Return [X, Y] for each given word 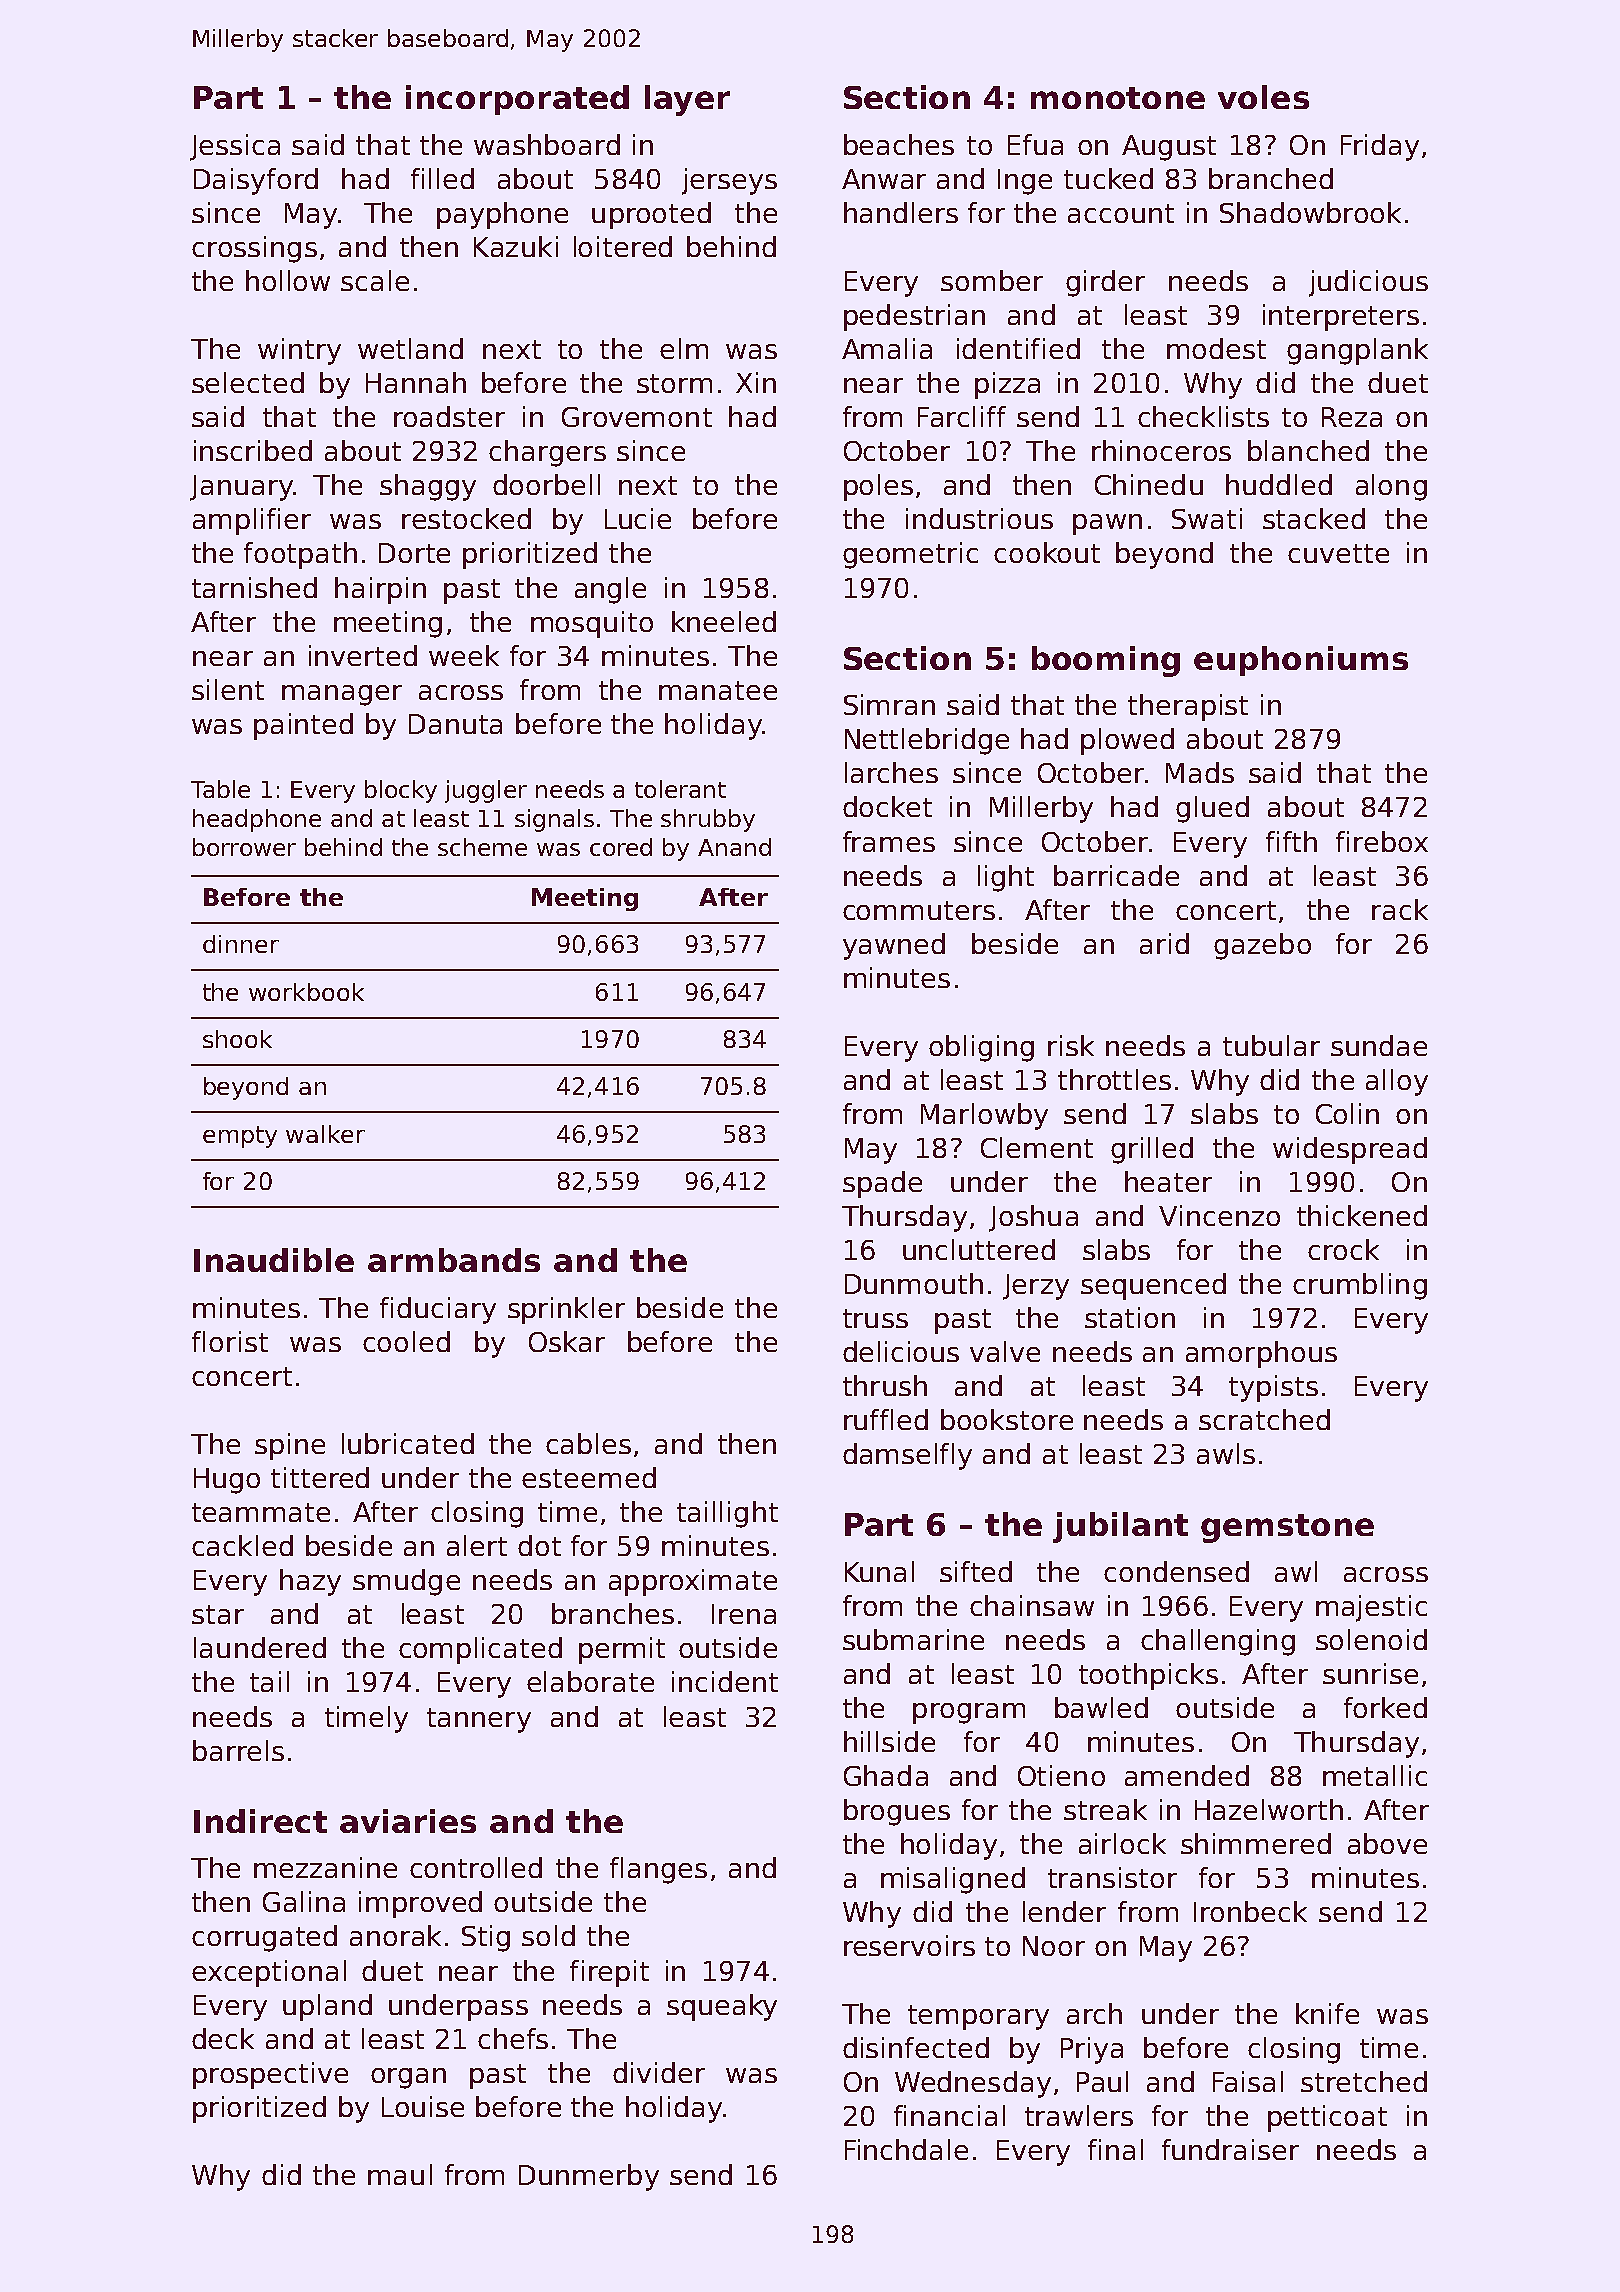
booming [1106, 661]
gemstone [1287, 1528]
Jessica [235, 147]
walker [325, 1134]
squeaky [722, 2007]
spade [882, 1184]
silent [228, 689]
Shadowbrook [1310, 212]
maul [400, 2174]
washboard [547, 144]
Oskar [567, 1341]
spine [290, 1446]
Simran [889, 704]
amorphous [1261, 1354]
